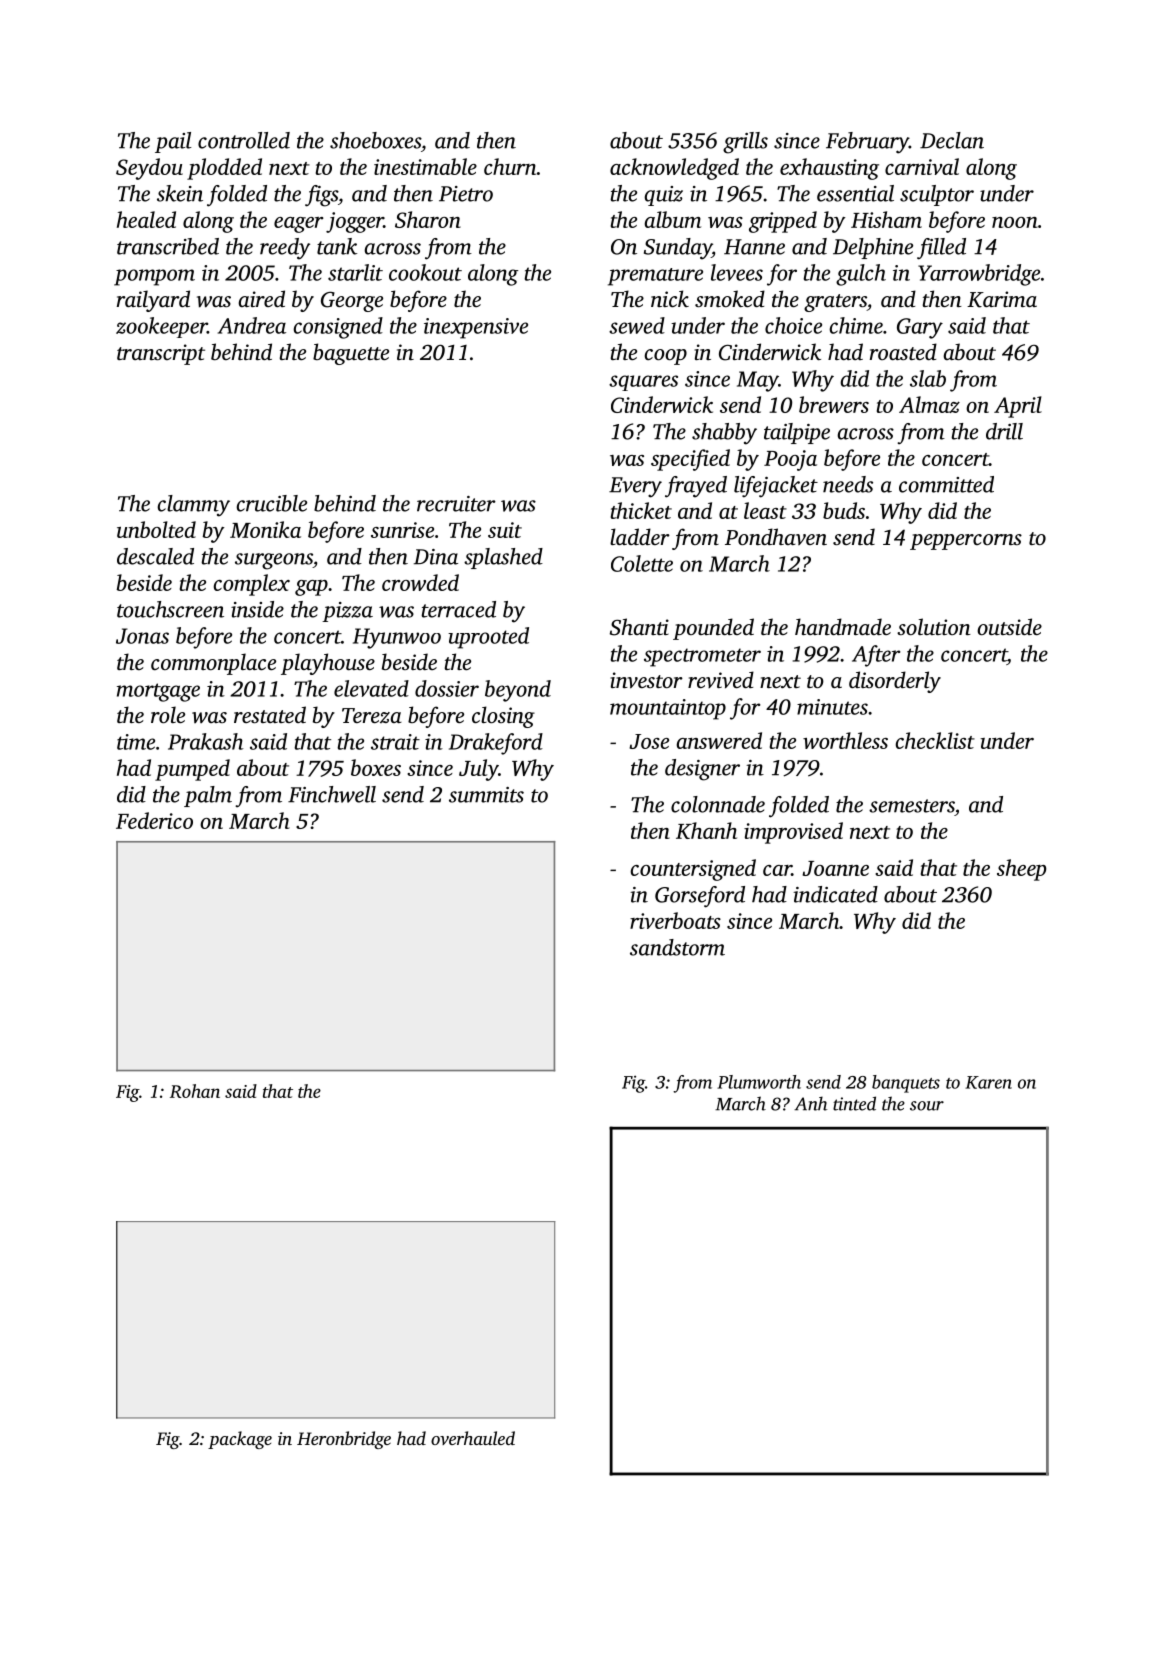  What do you see at coordinates (344, 1440) in the screenshot?
I see `Heronbridge` at bounding box center [344, 1440].
